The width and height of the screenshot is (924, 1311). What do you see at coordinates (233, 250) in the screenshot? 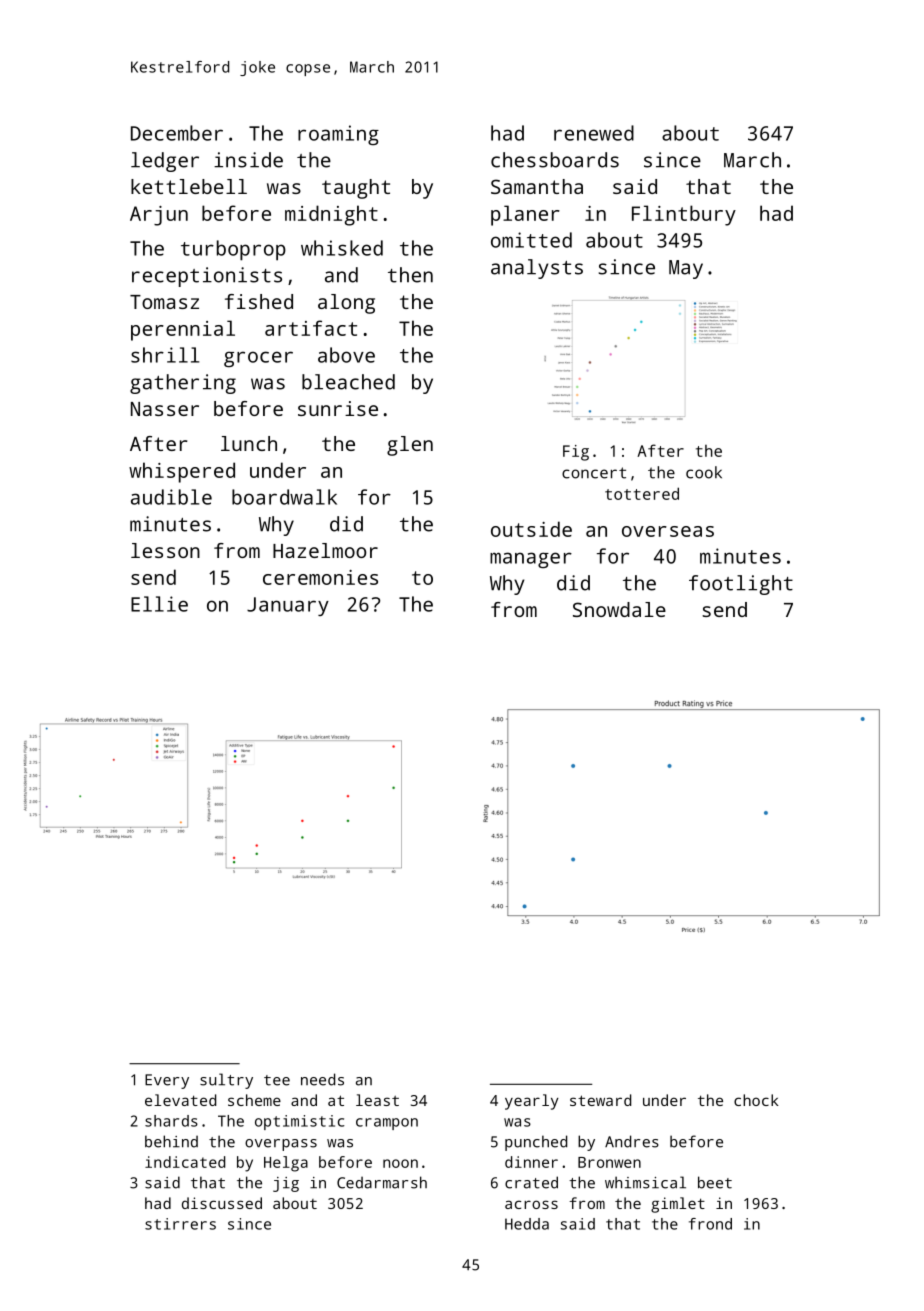
I see `turboprop` at bounding box center [233, 250].
